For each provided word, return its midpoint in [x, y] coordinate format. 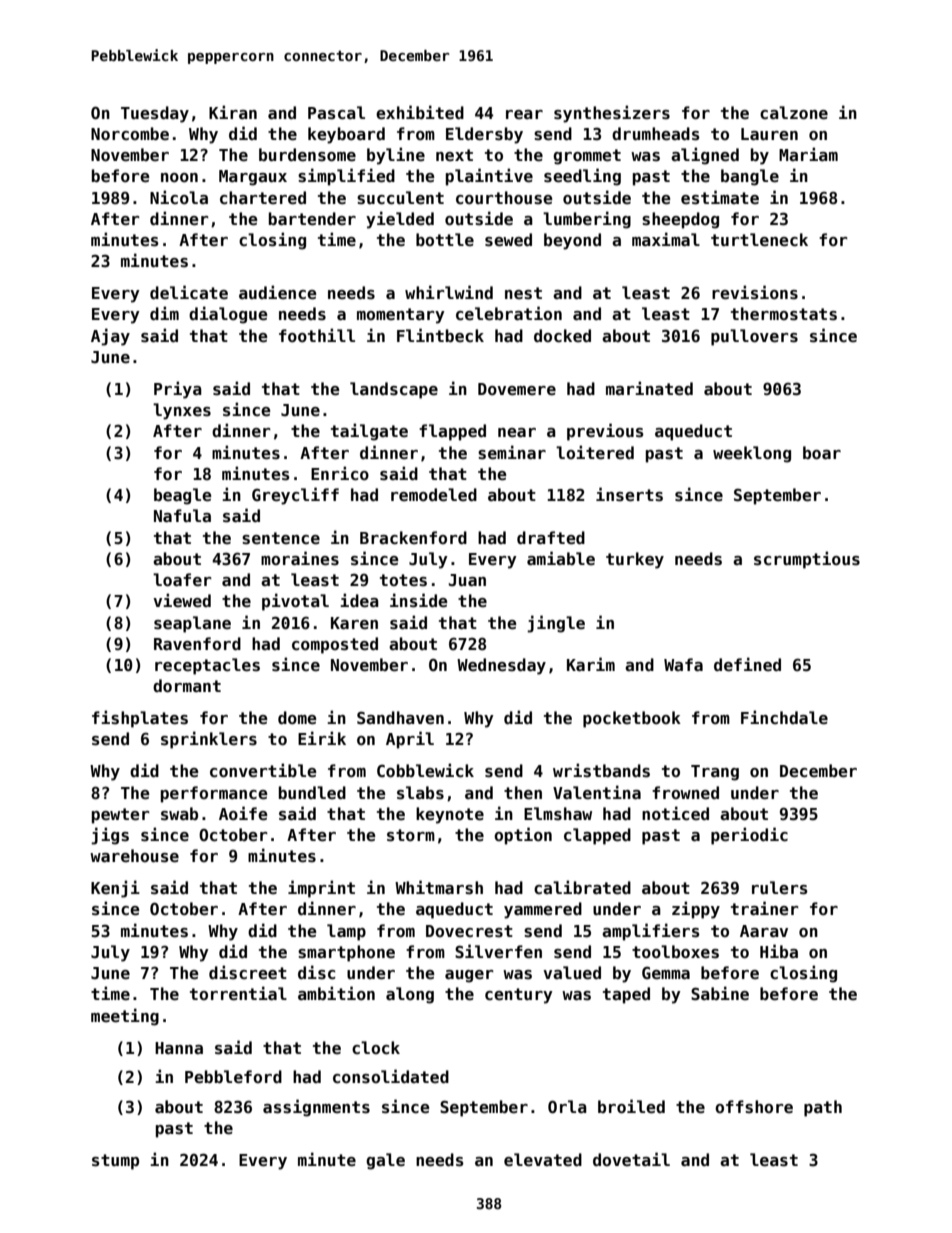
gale [385, 1161]
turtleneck [759, 240]
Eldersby [484, 135]
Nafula [182, 515]
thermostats [784, 314]
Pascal [336, 113]
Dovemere [517, 389]
